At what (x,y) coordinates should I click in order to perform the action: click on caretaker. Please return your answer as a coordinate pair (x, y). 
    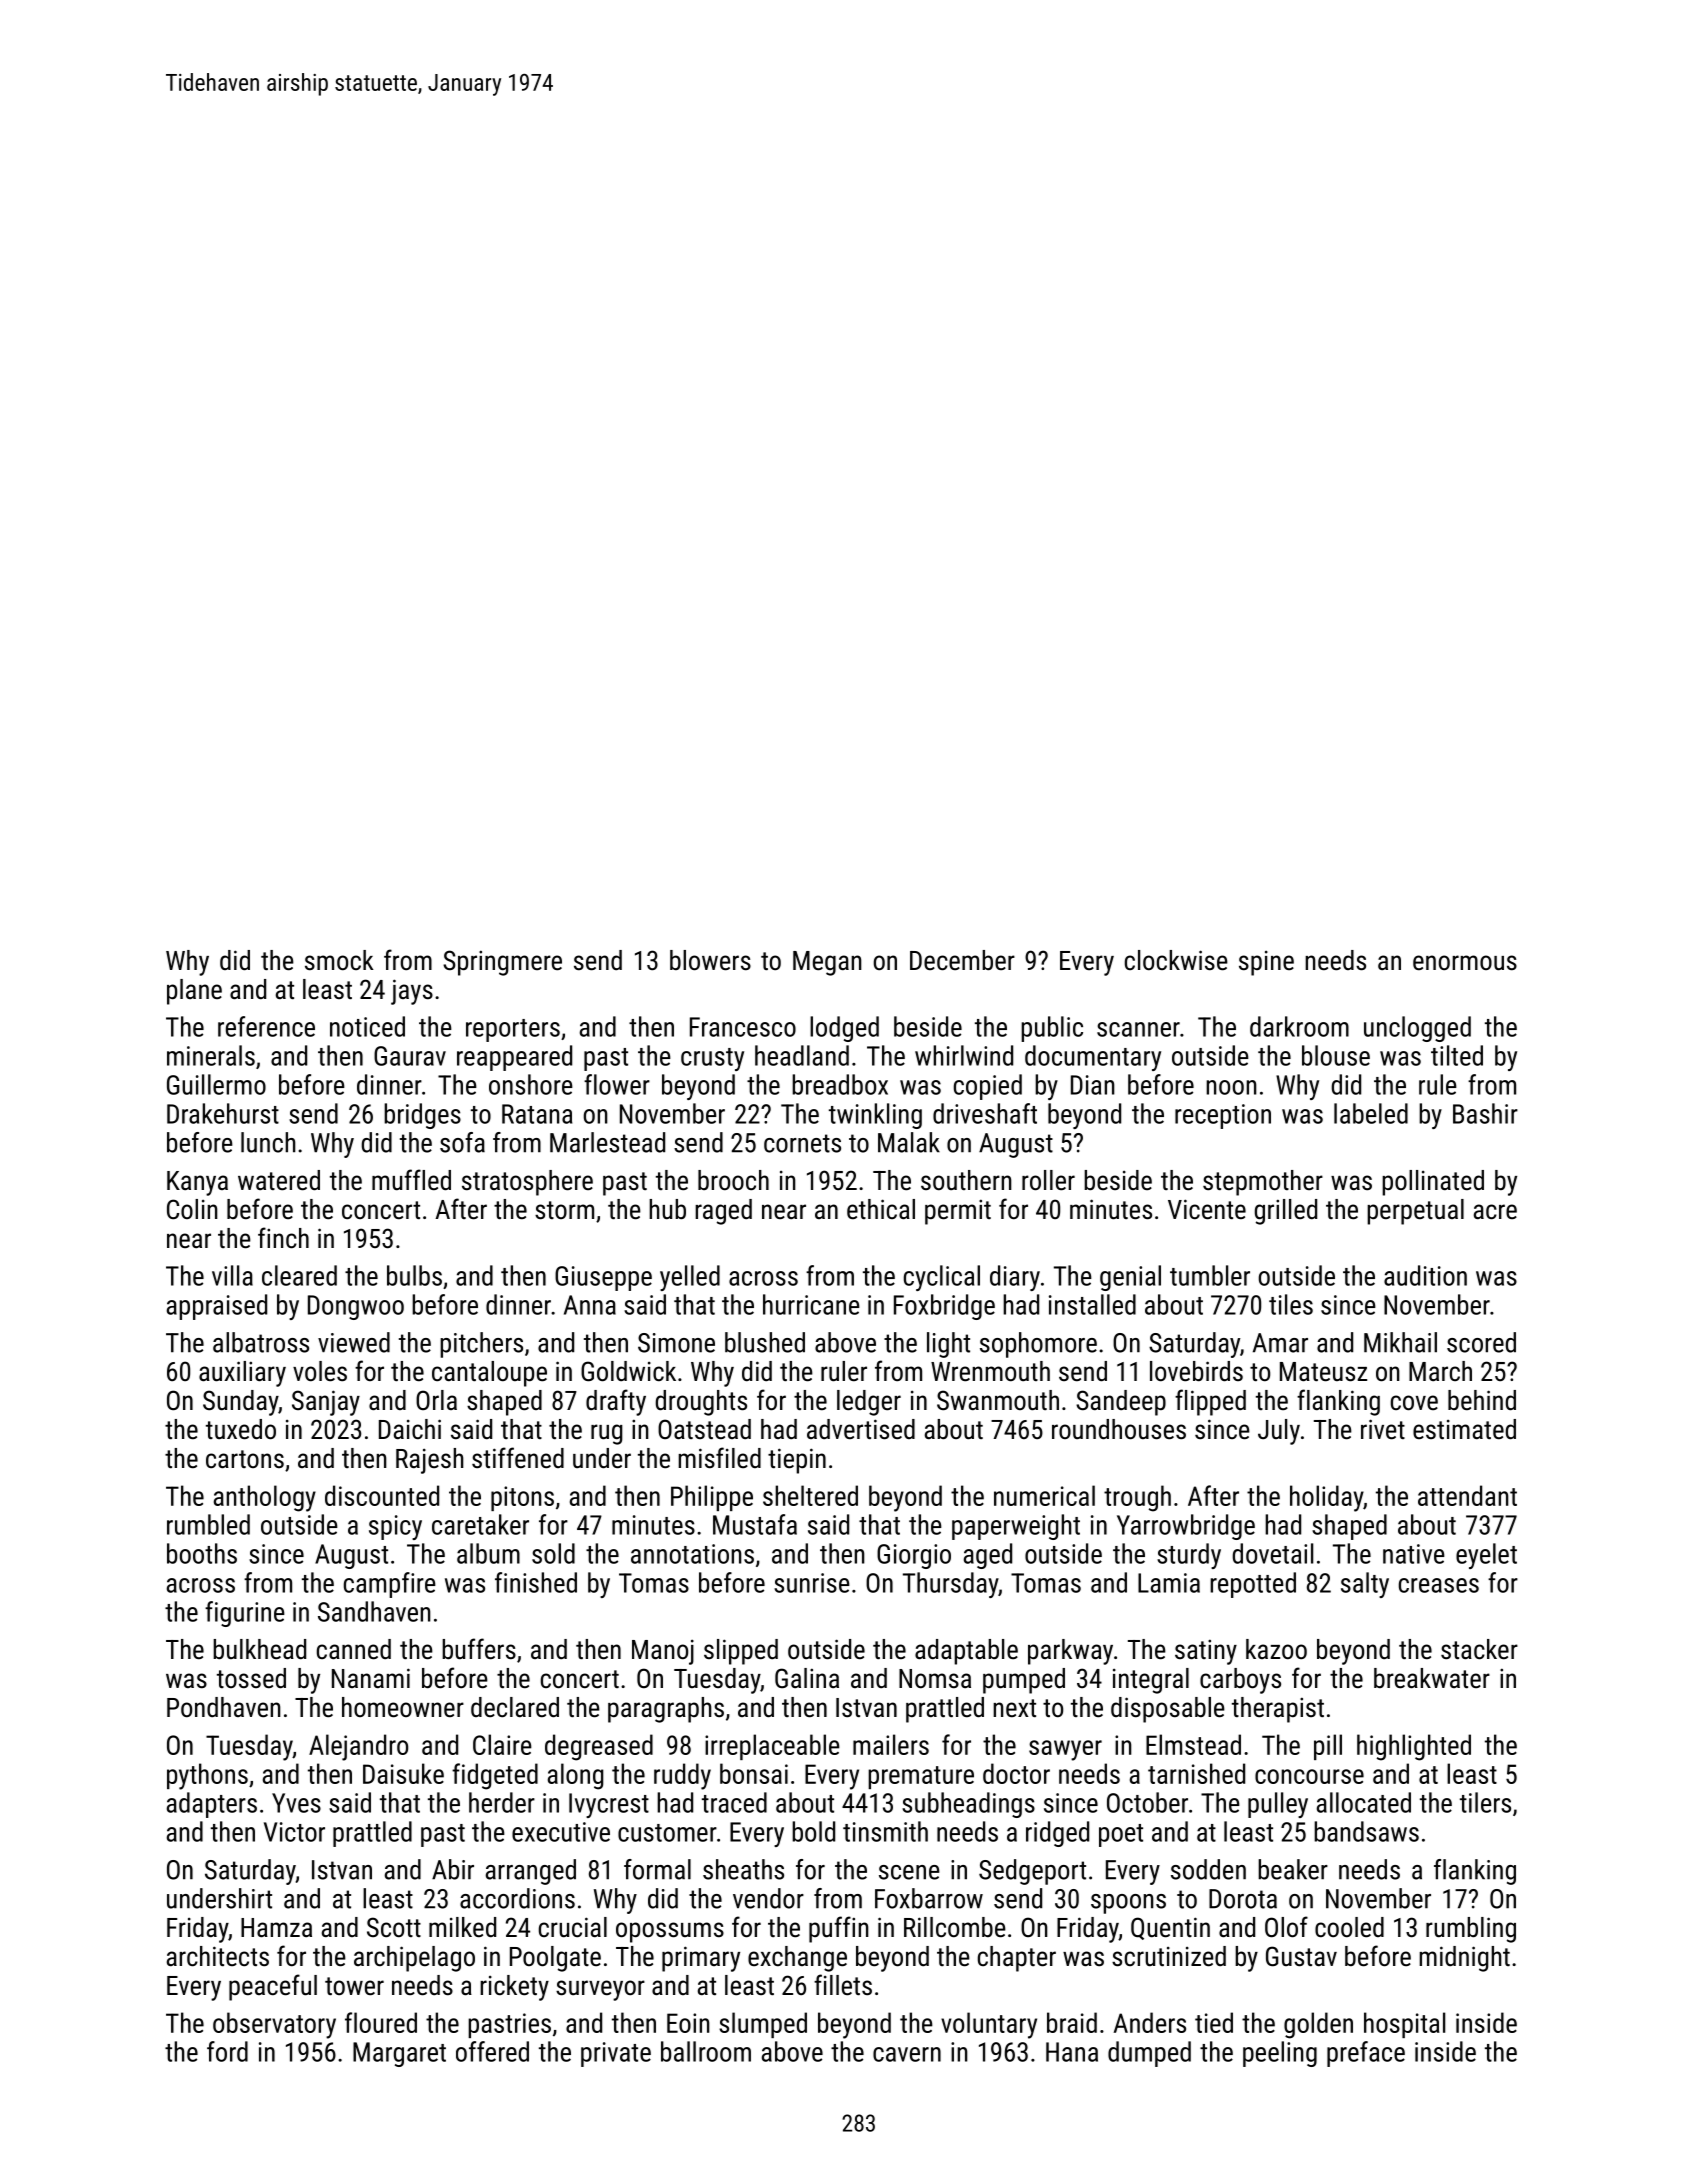
    Looking at the image, I should click on (480, 1524).
